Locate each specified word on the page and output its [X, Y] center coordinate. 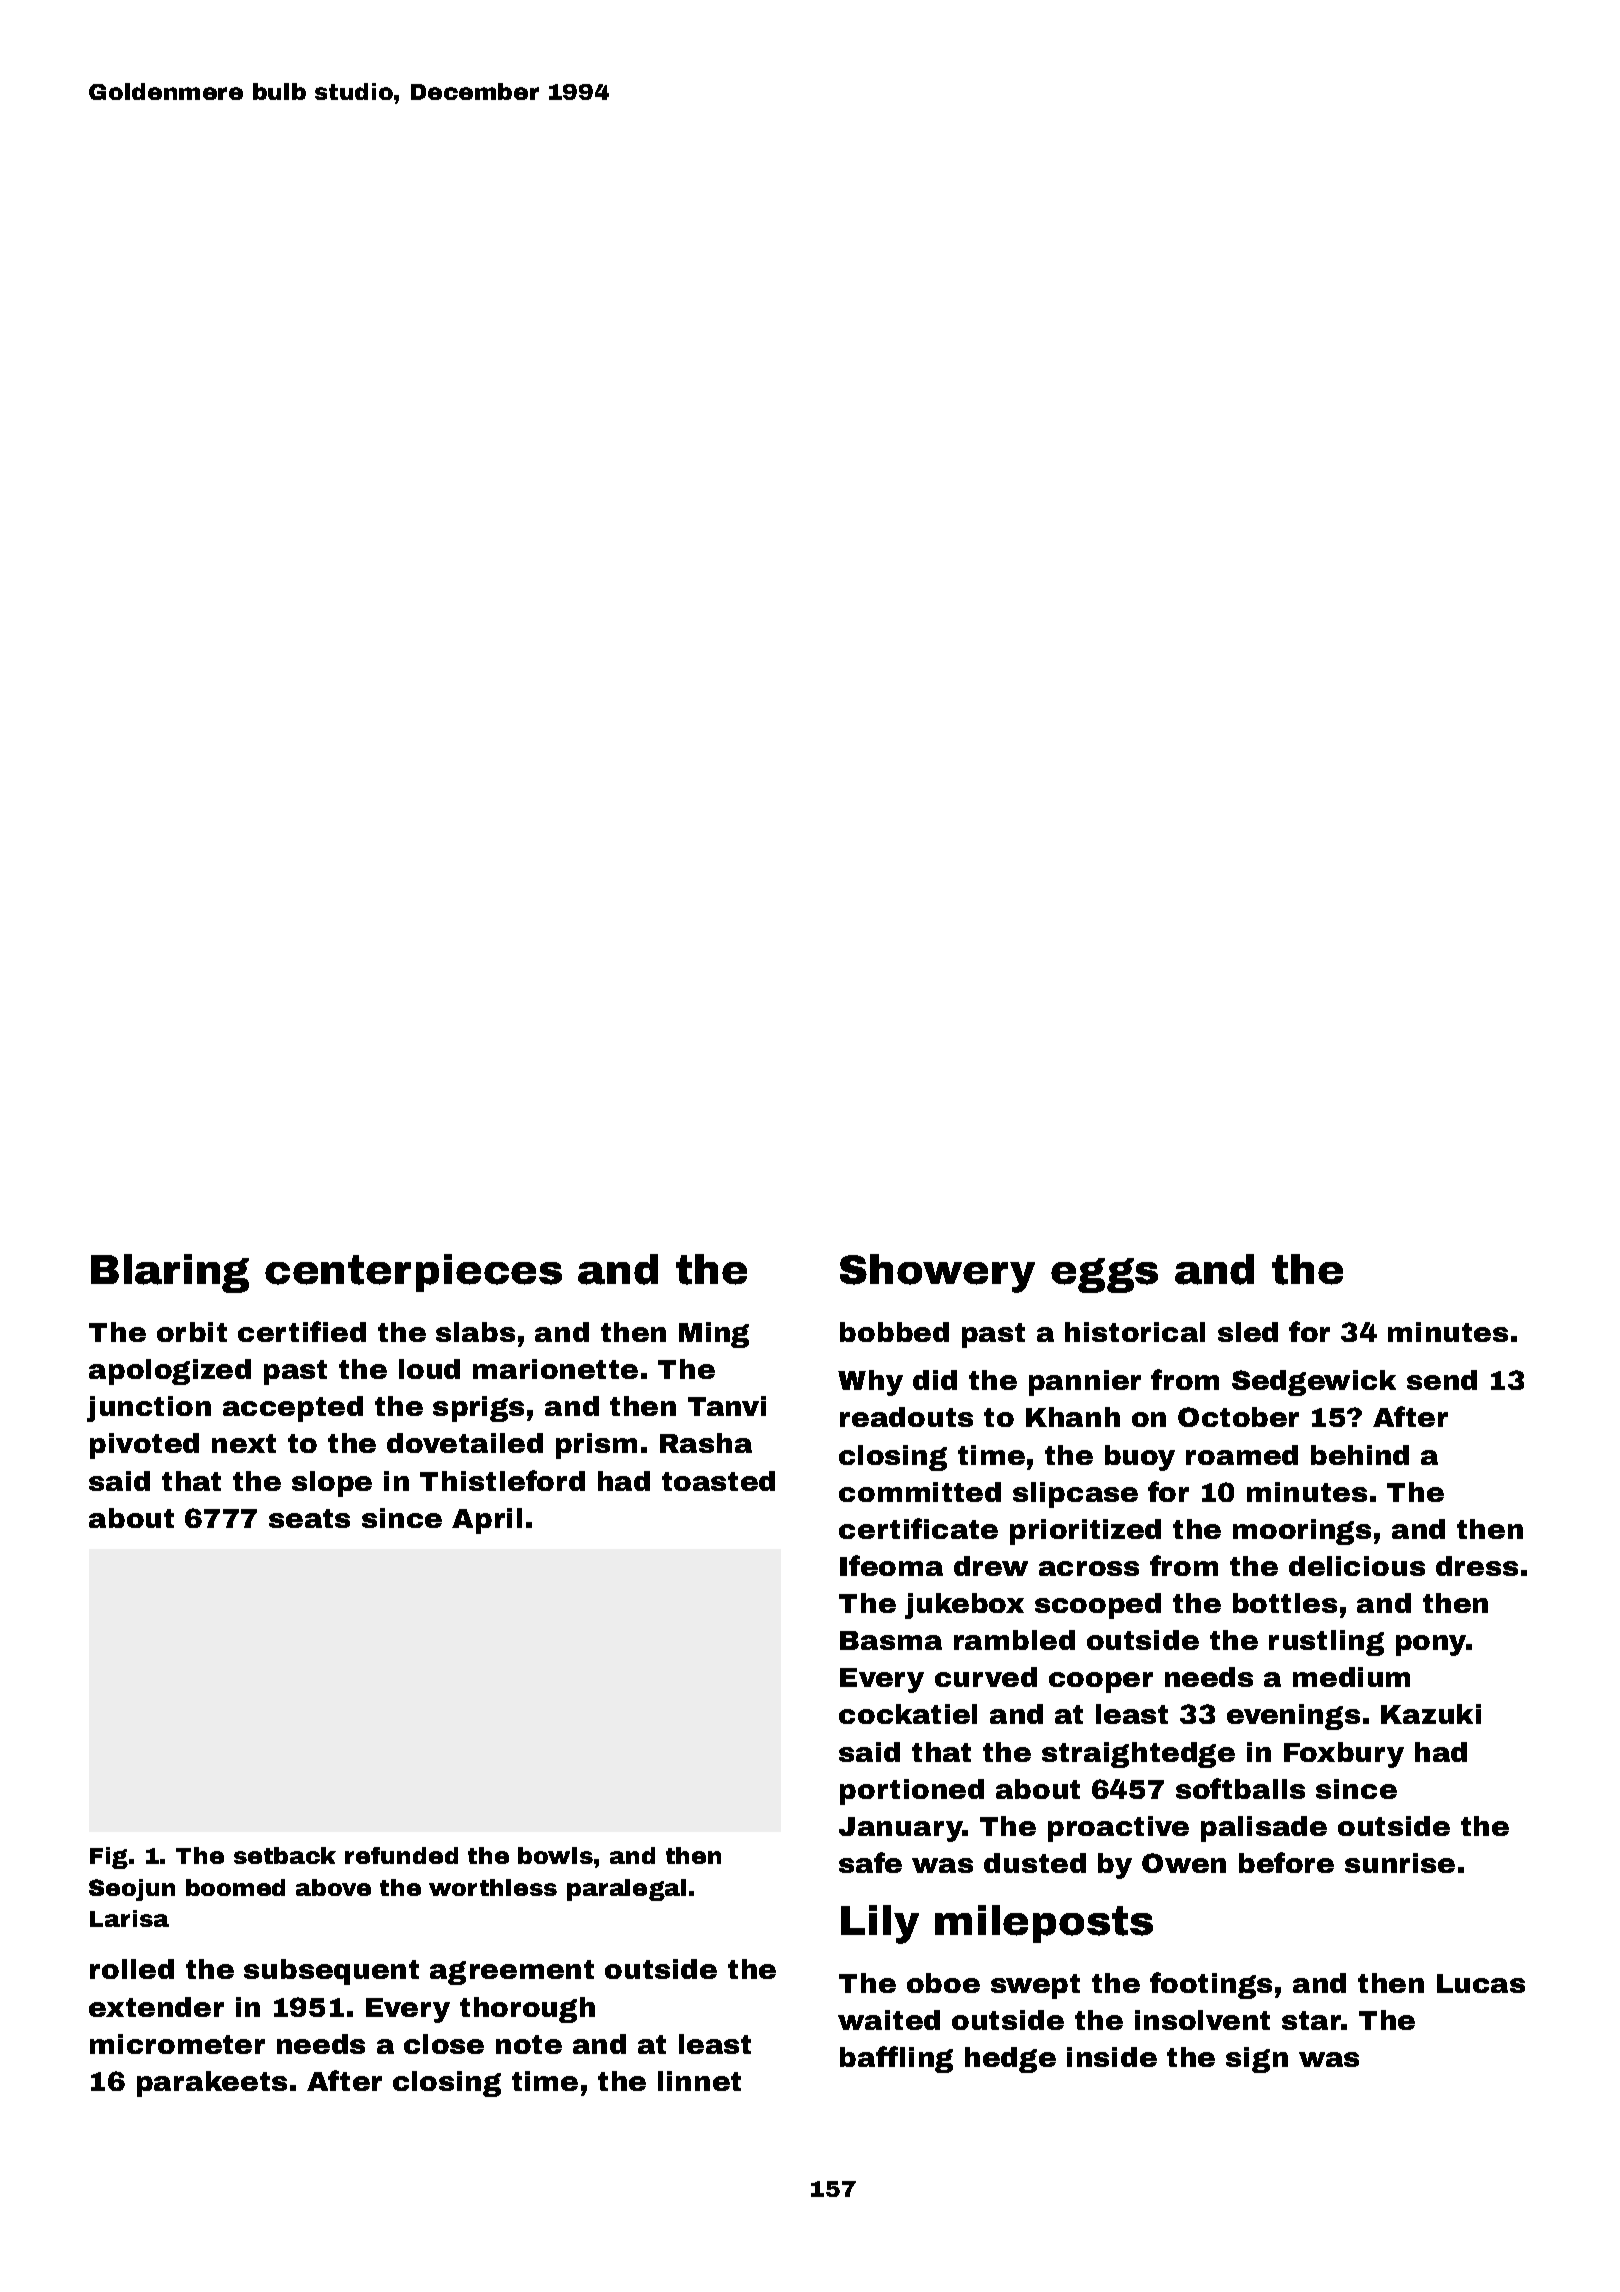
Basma [891, 1640]
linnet [699, 2081]
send [1442, 1380]
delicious [1357, 1566]
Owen [1184, 1863]
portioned [912, 1792]
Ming [714, 1335]
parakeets [212, 2084]
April [487, 1521]
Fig [109, 1858]
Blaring [170, 1273]
